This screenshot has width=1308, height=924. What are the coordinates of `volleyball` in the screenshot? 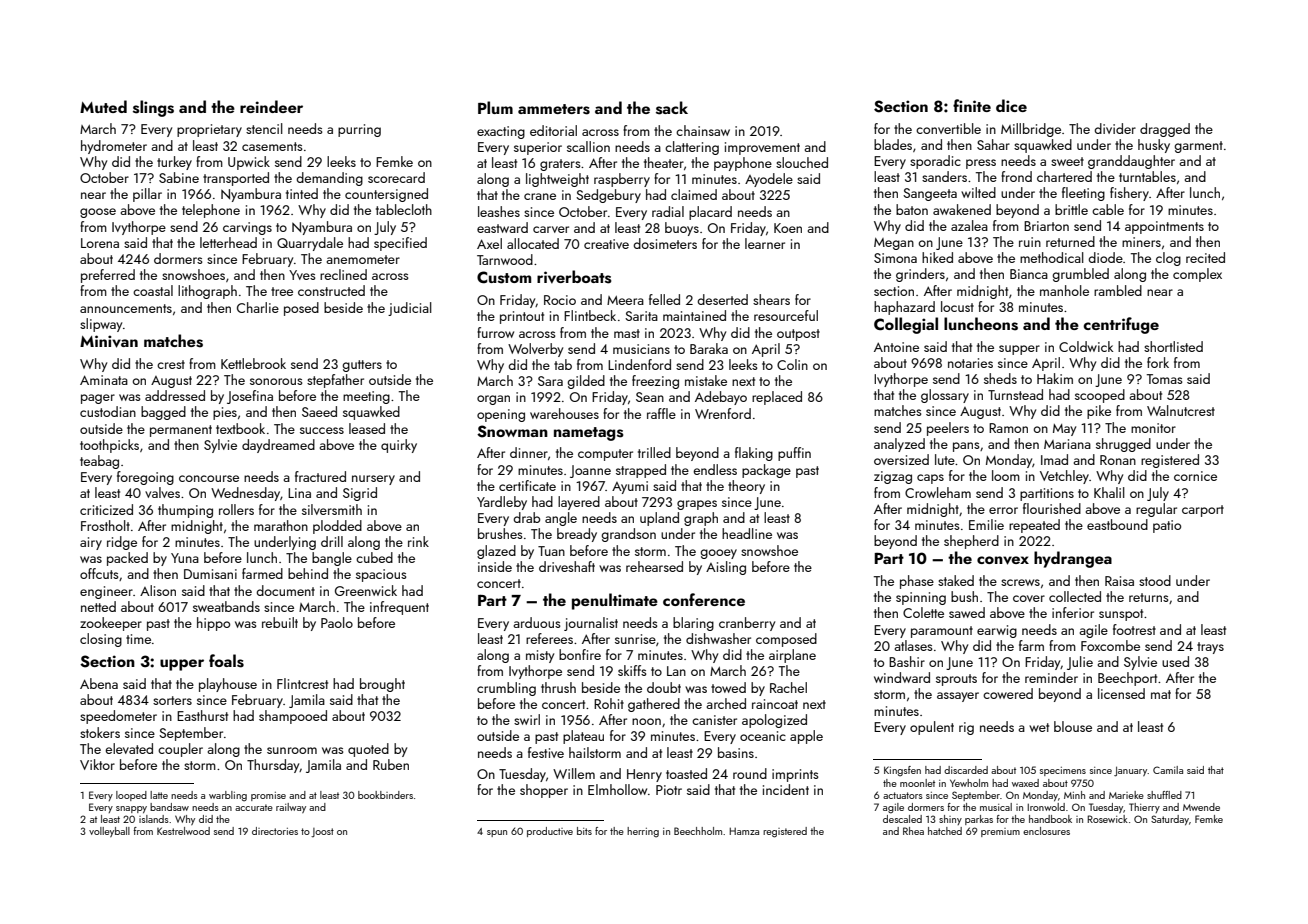 It's located at (109, 832).
